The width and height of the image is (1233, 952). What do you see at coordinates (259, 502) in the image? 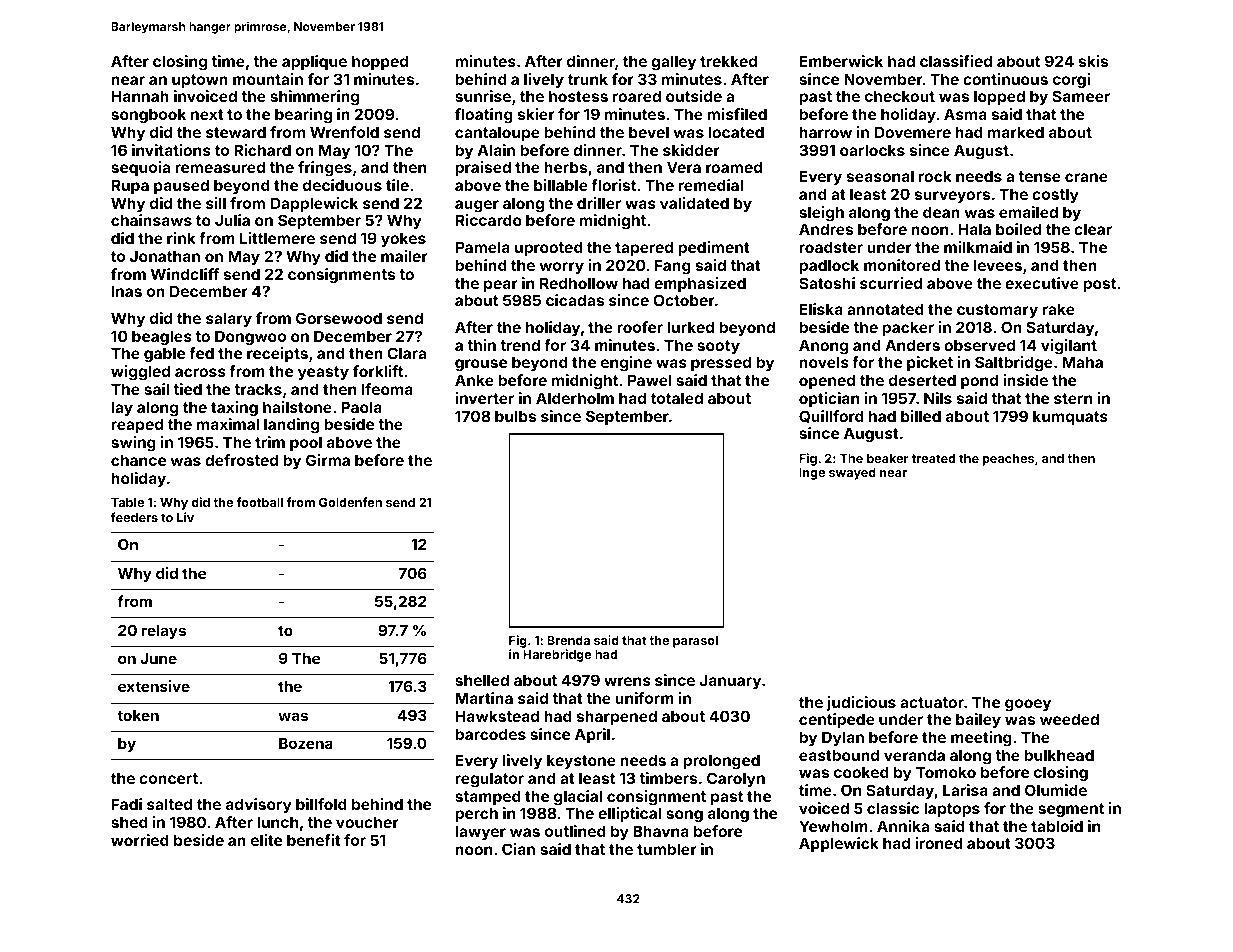
I see `football` at bounding box center [259, 502].
